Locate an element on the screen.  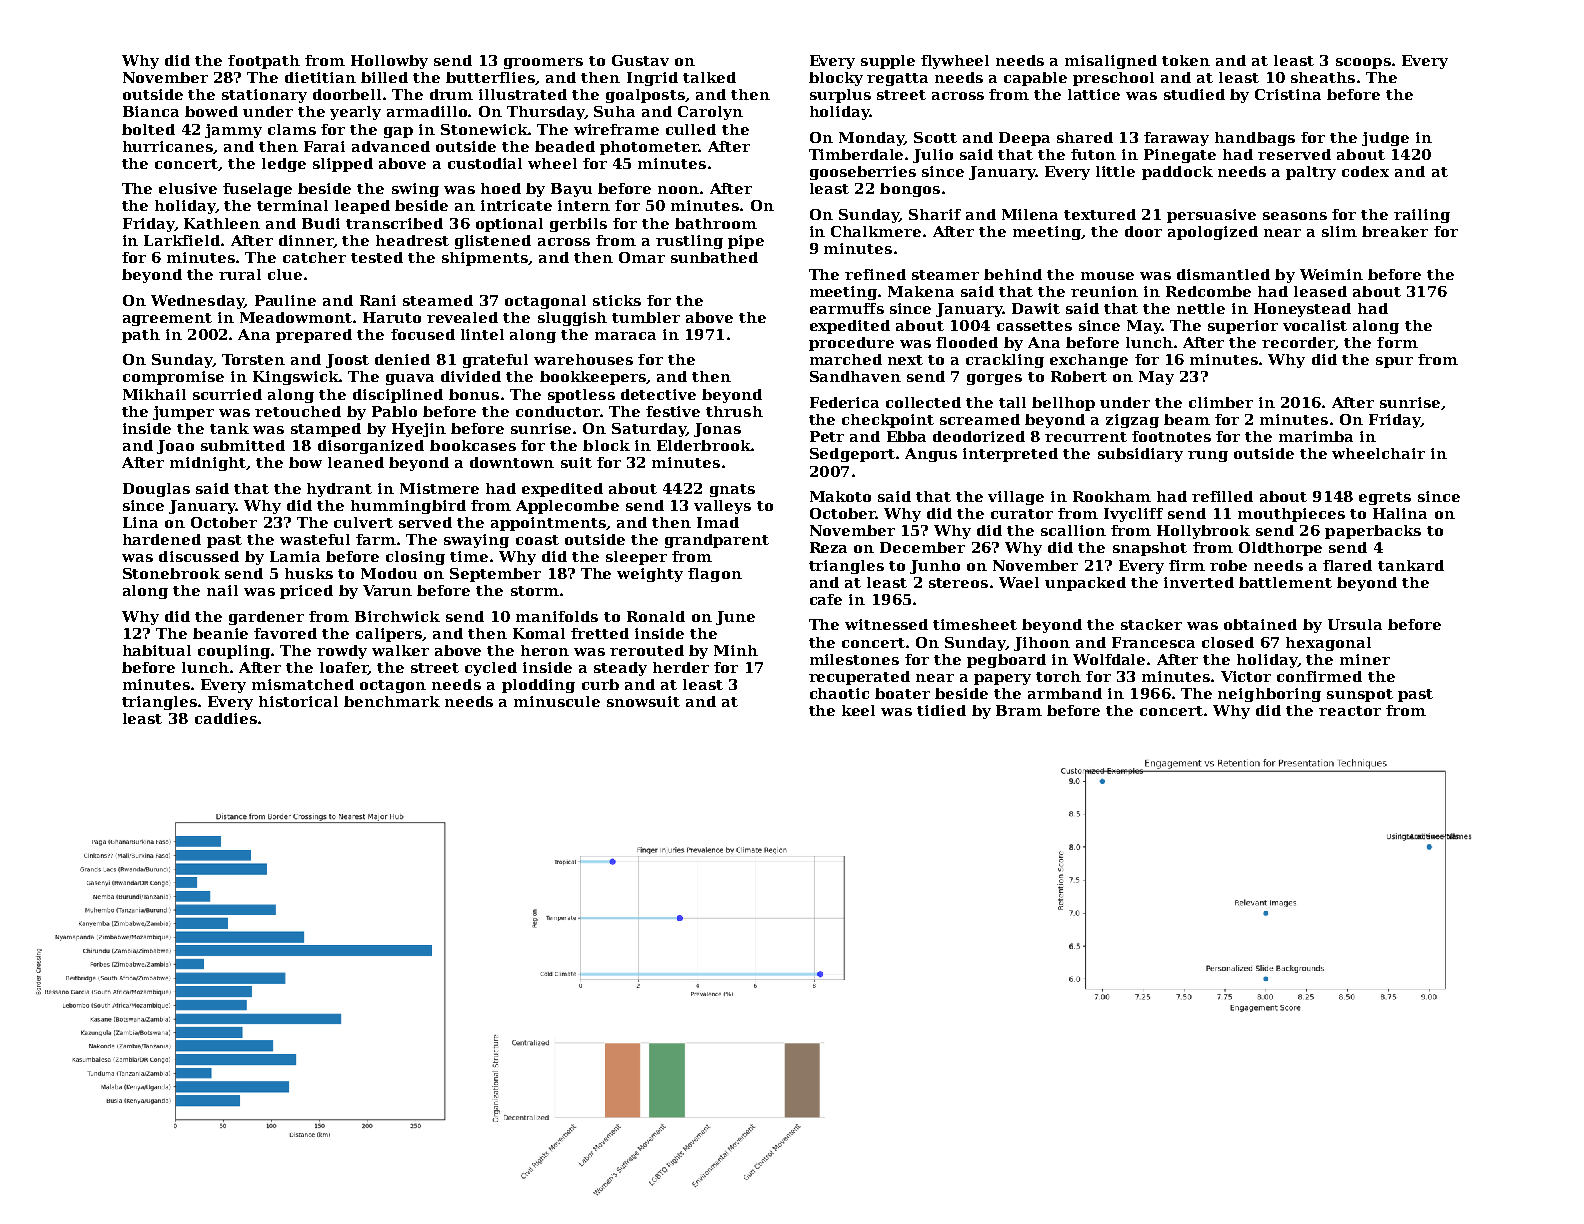
sunbathed is located at coordinates (714, 257).
